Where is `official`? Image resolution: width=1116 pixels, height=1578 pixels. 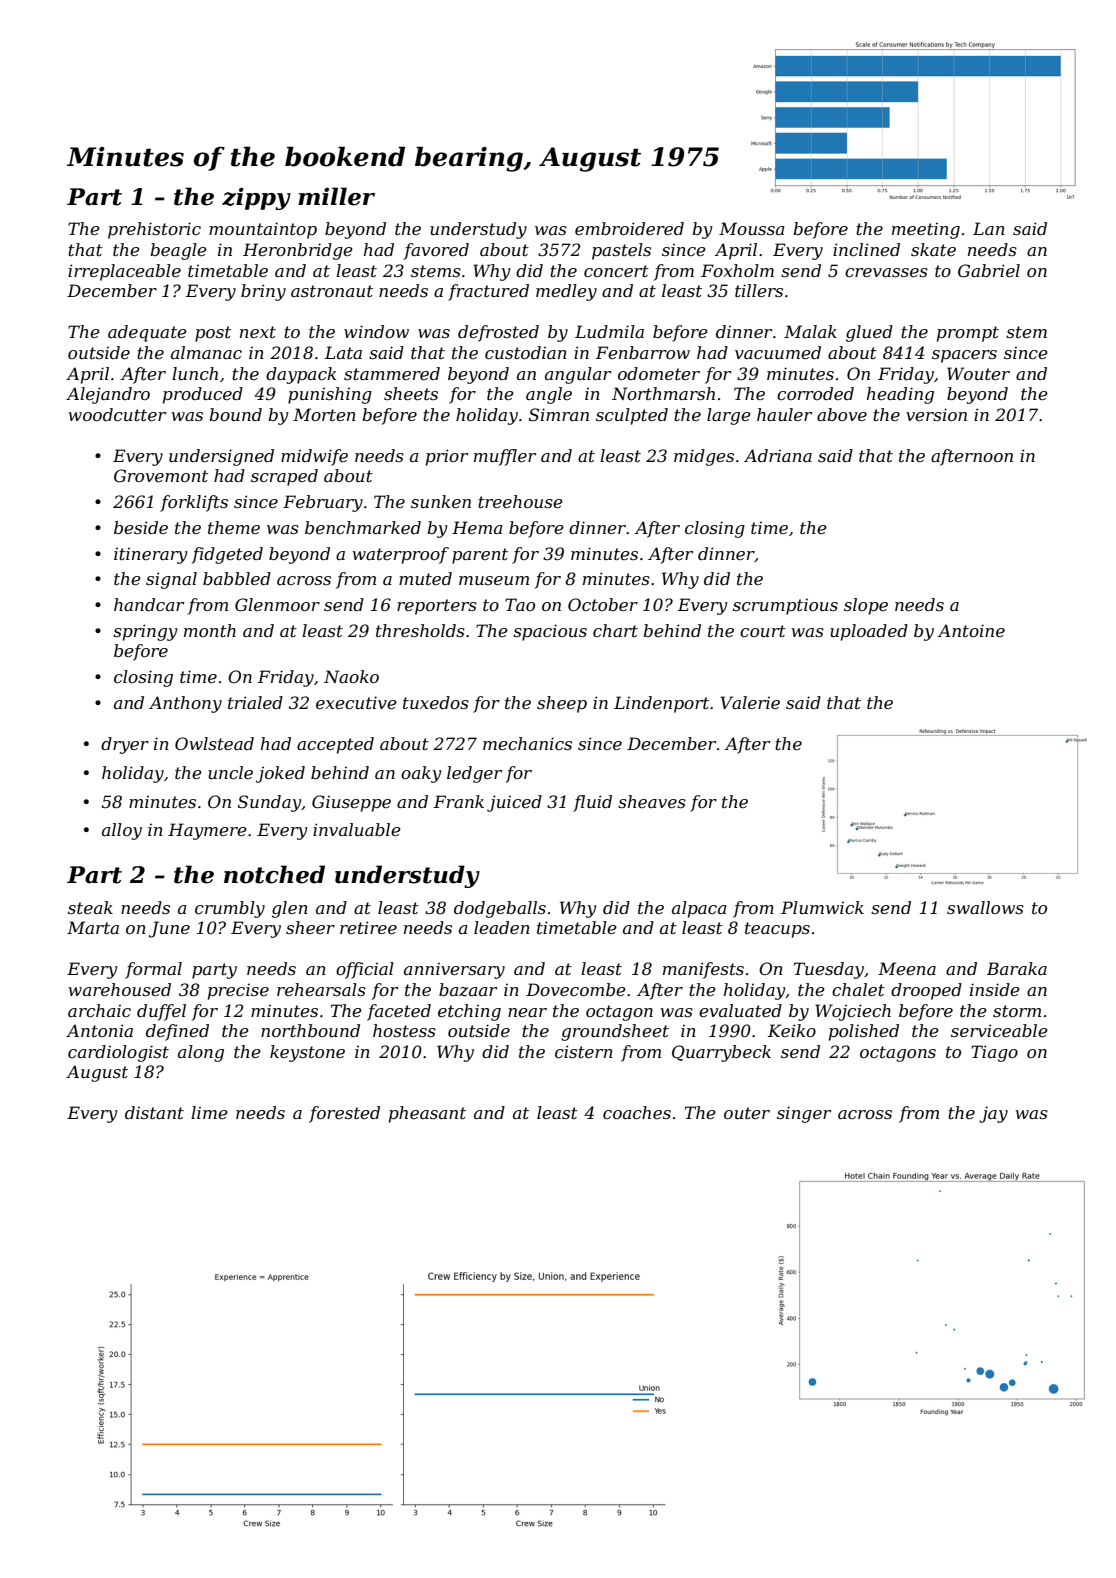
official is located at coordinates (365, 970).
